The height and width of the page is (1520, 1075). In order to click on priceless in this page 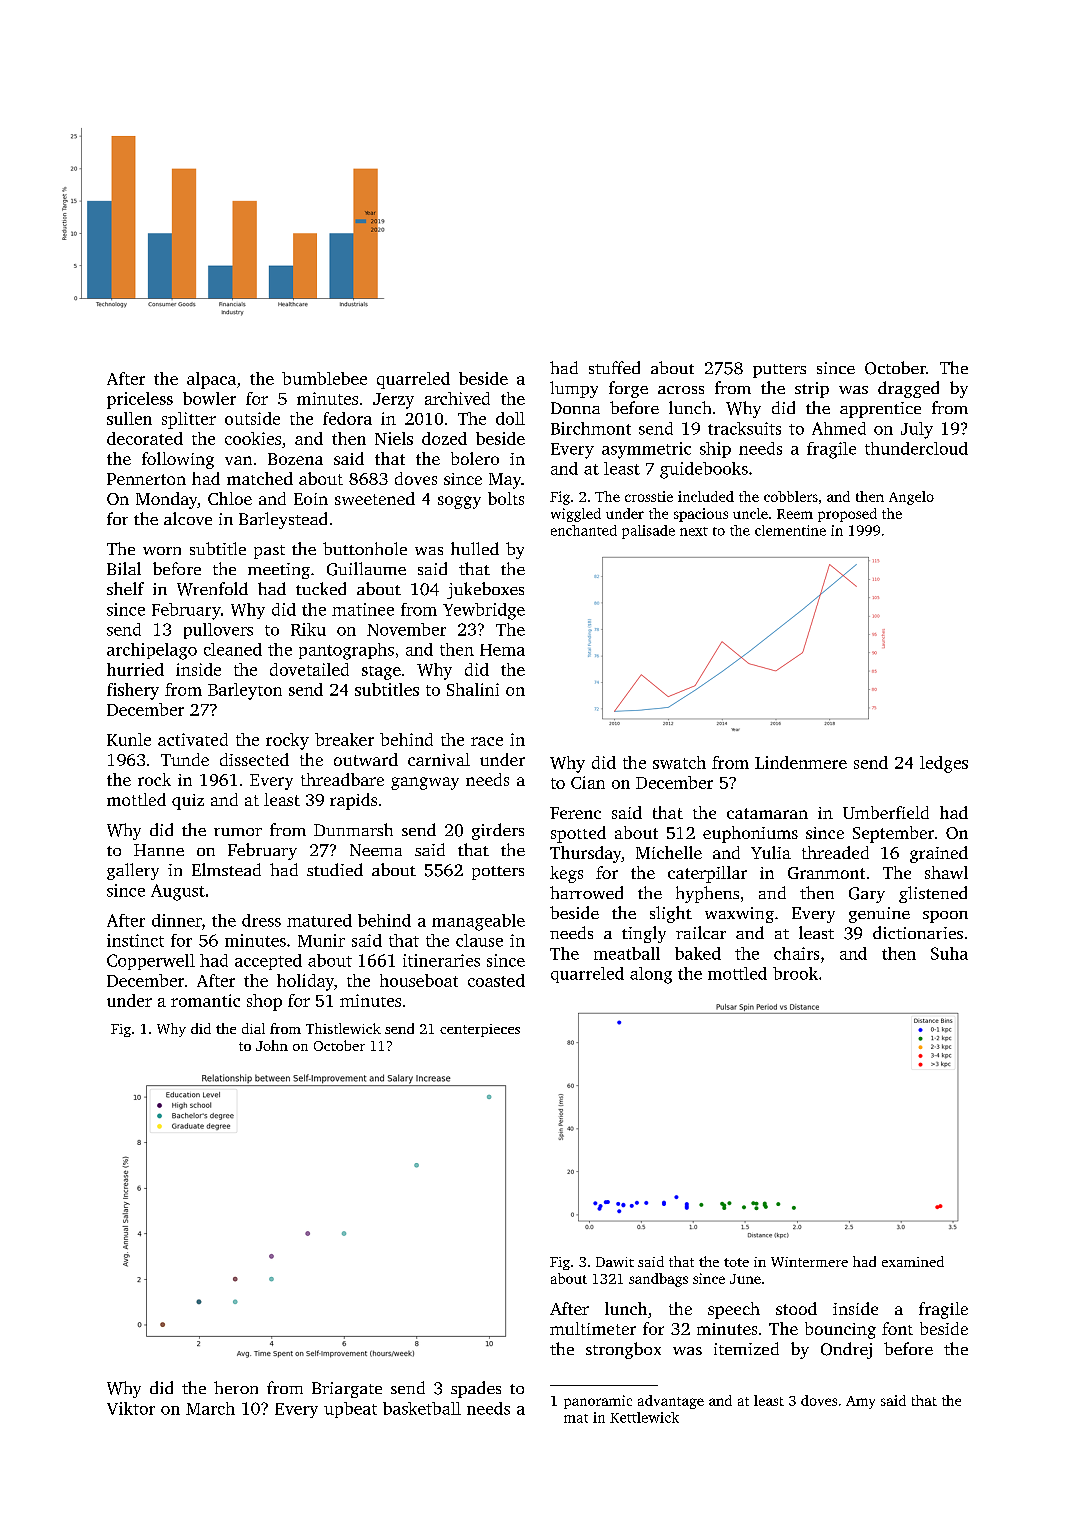, I will do `click(140, 400)`.
